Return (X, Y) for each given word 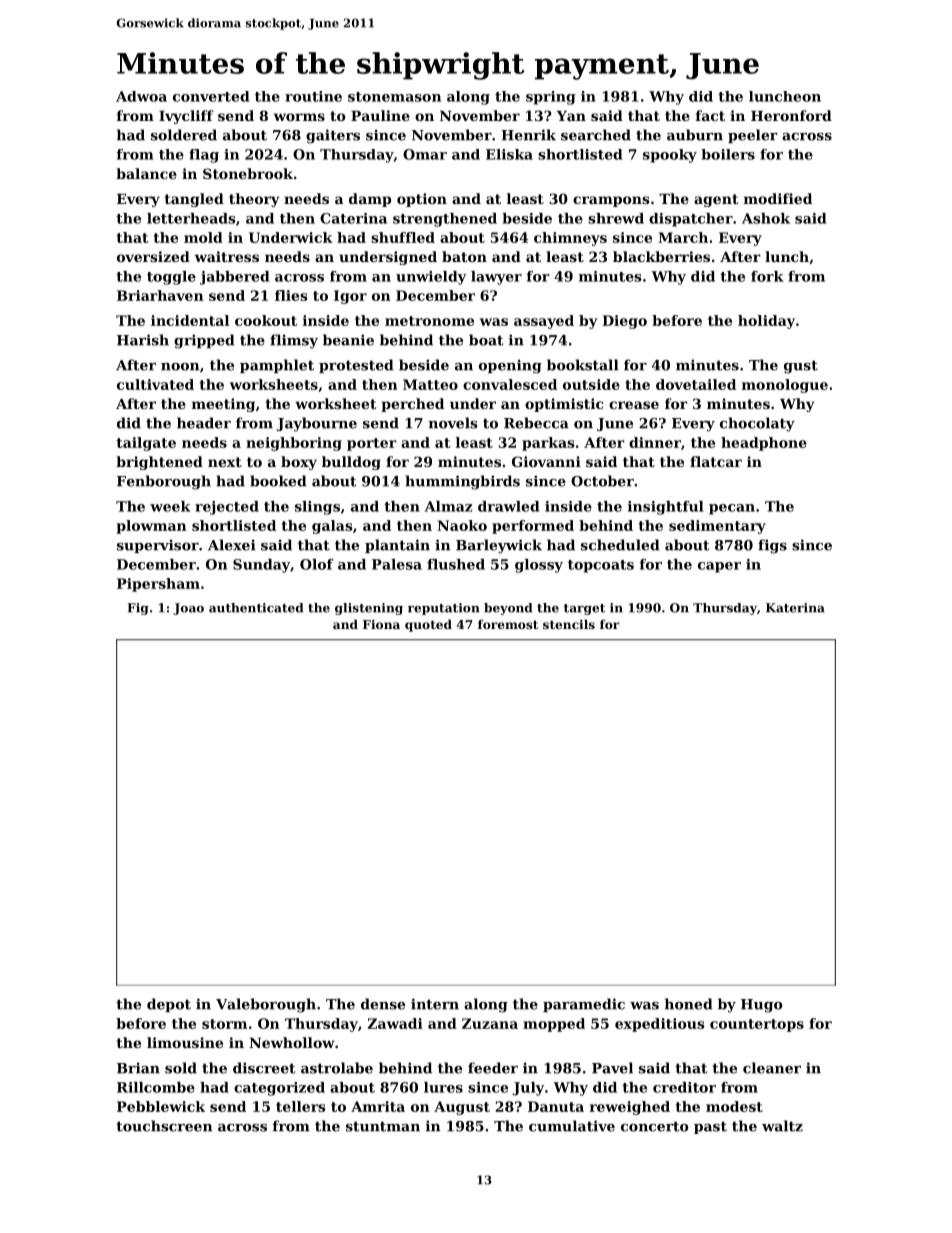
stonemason (394, 97)
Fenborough (164, 482)
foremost (508, 624)
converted (211, 96)
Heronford (791, 115)
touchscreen (164, 1126)
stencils (569, 624)
